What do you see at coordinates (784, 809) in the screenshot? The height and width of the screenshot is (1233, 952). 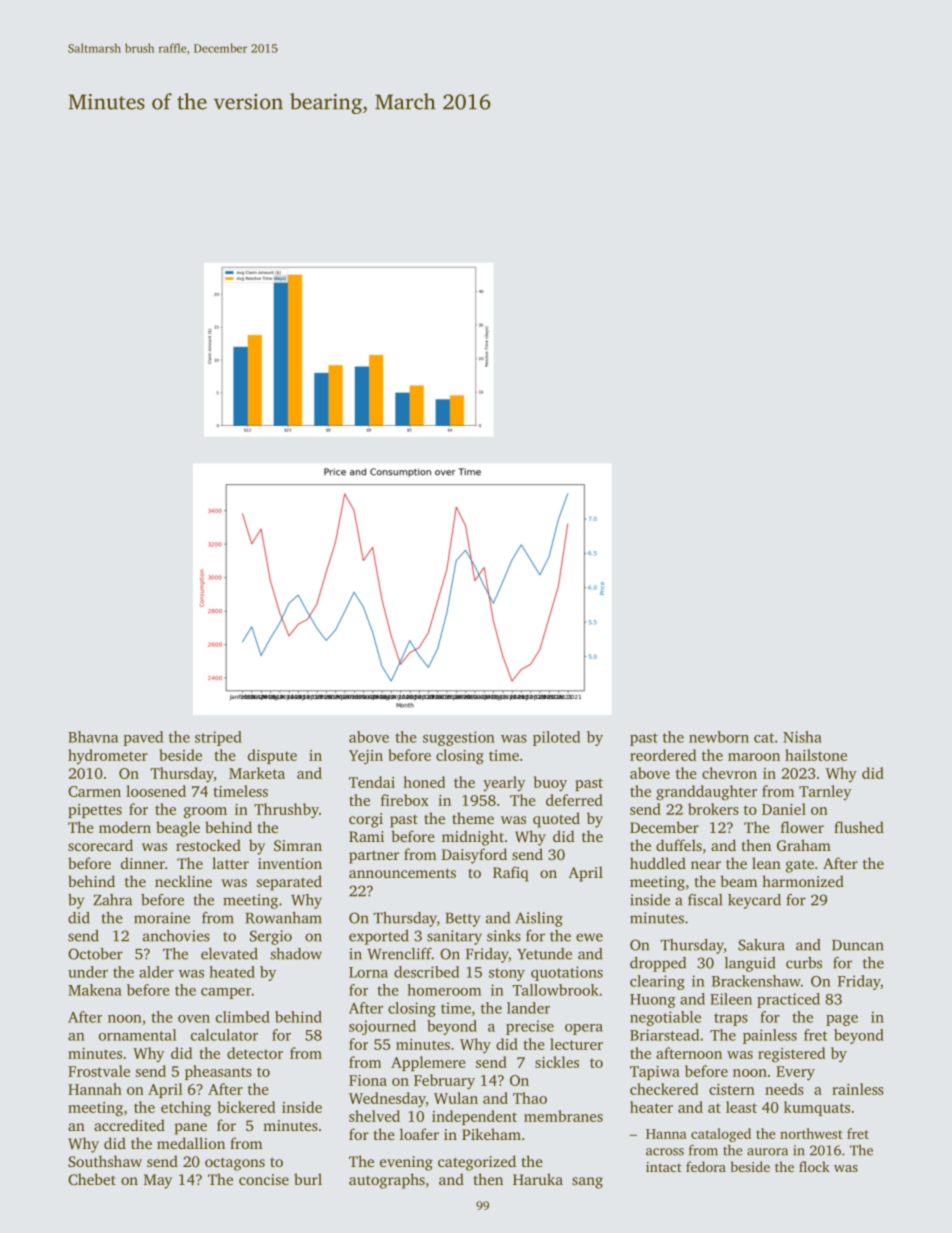 I see `Daniel` at bounding box center [784, 809].
